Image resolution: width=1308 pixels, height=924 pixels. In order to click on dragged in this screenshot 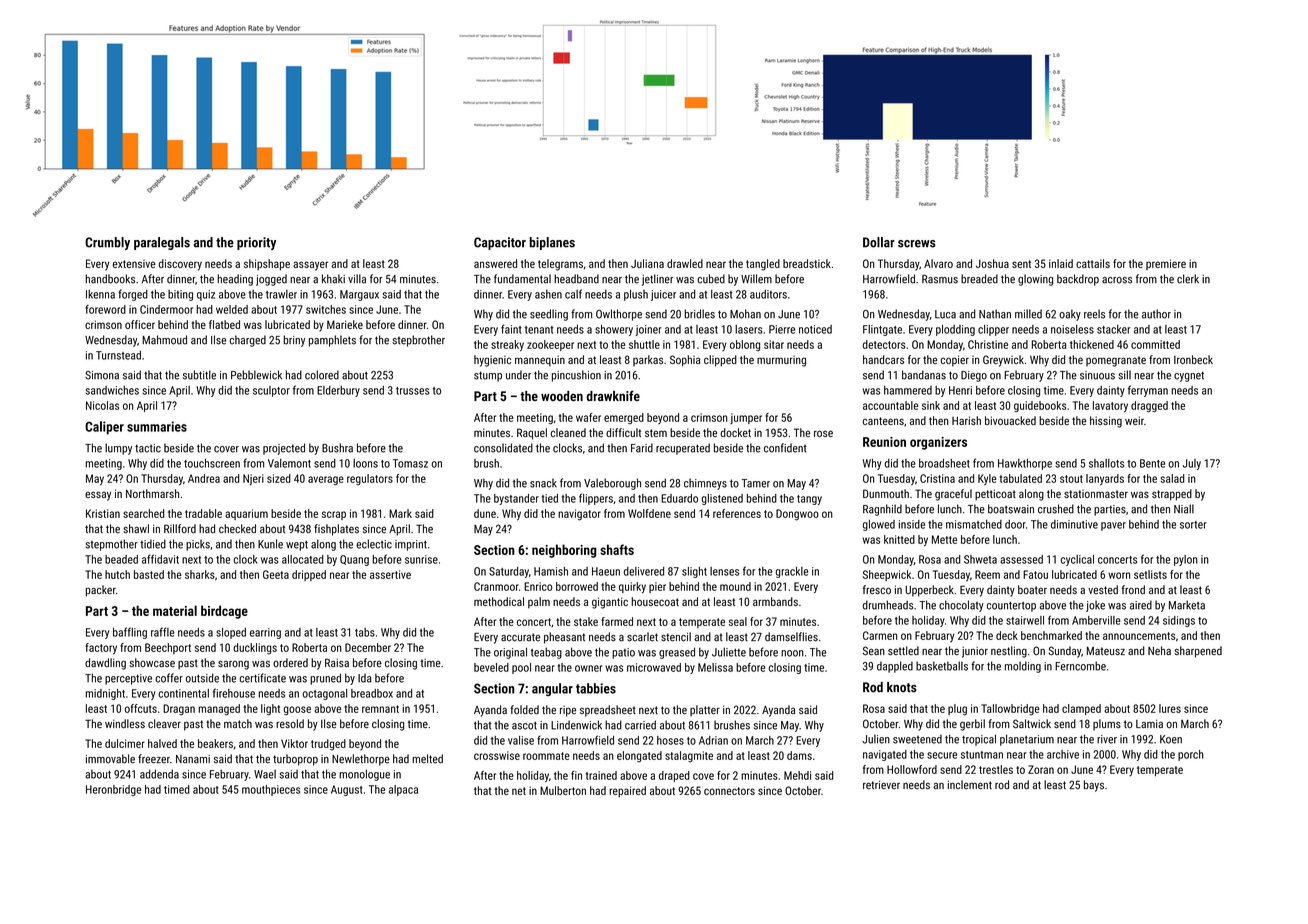, I will do `click(1149, 406)`.
